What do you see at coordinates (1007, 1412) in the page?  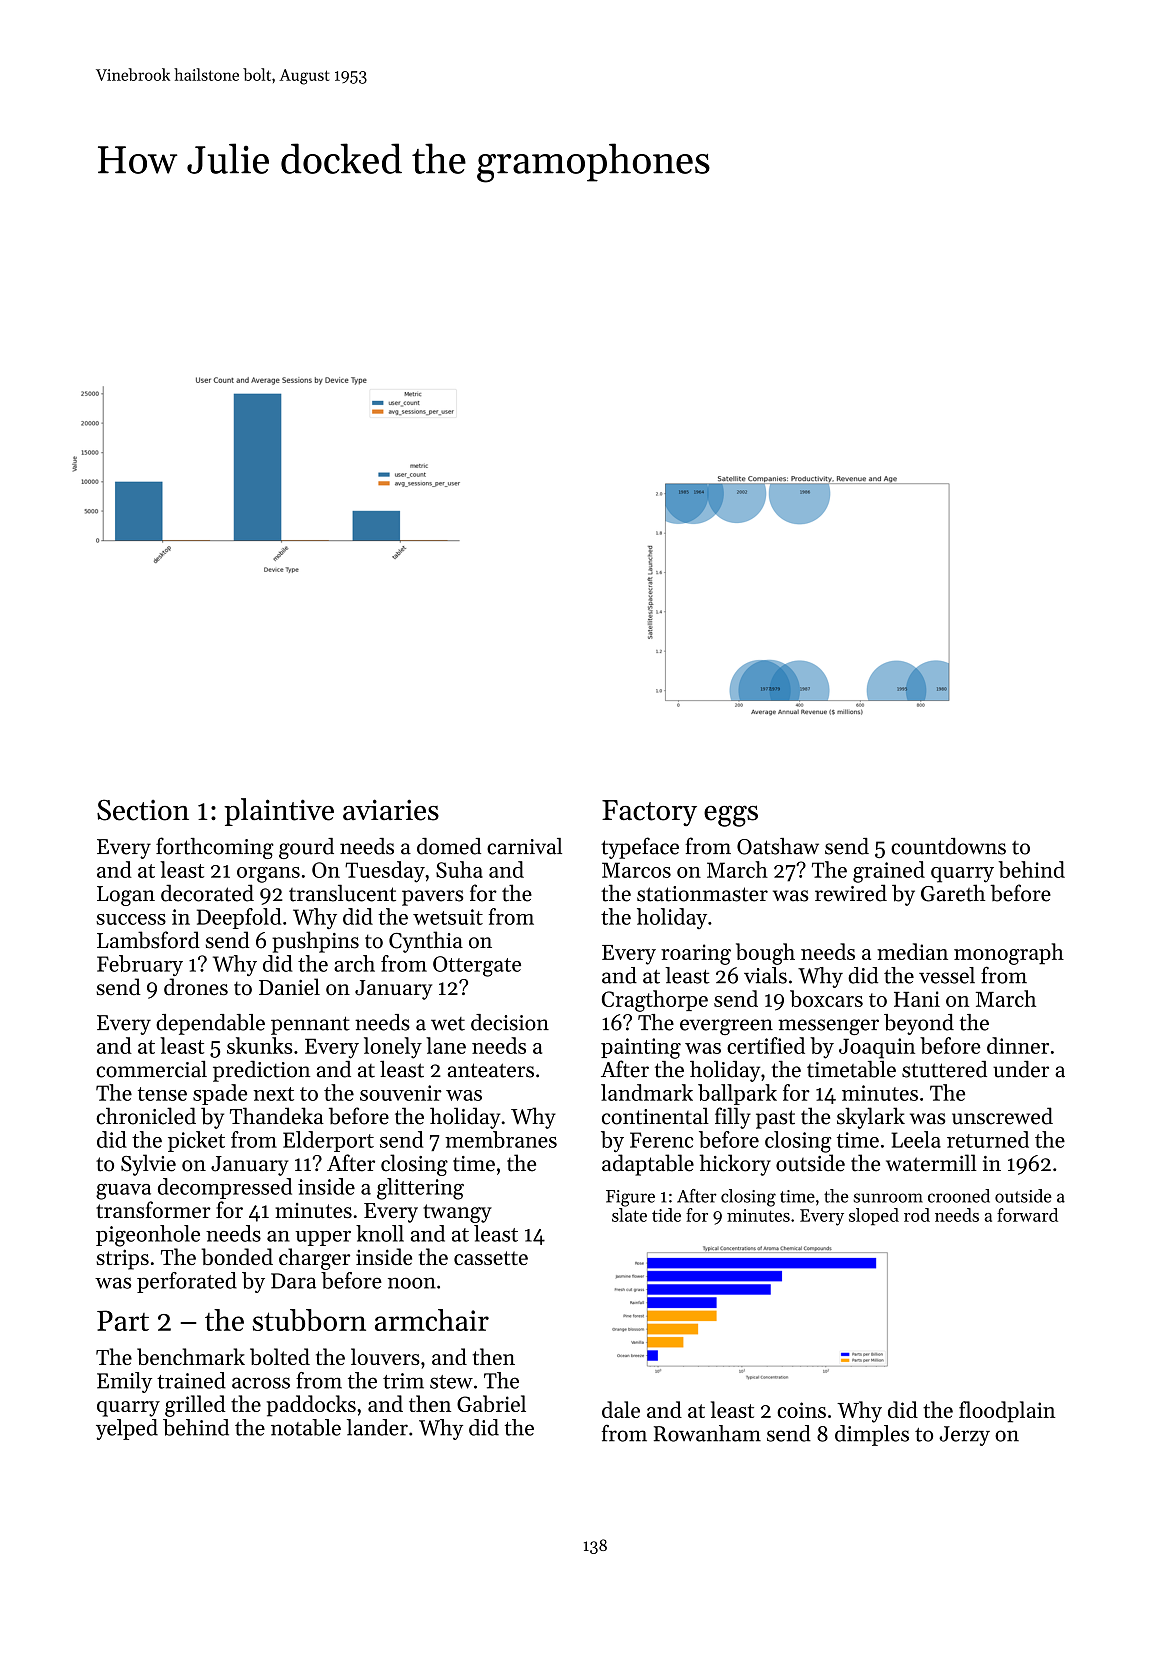 I see `floodplain` at bounding box center [1007, 1412].
